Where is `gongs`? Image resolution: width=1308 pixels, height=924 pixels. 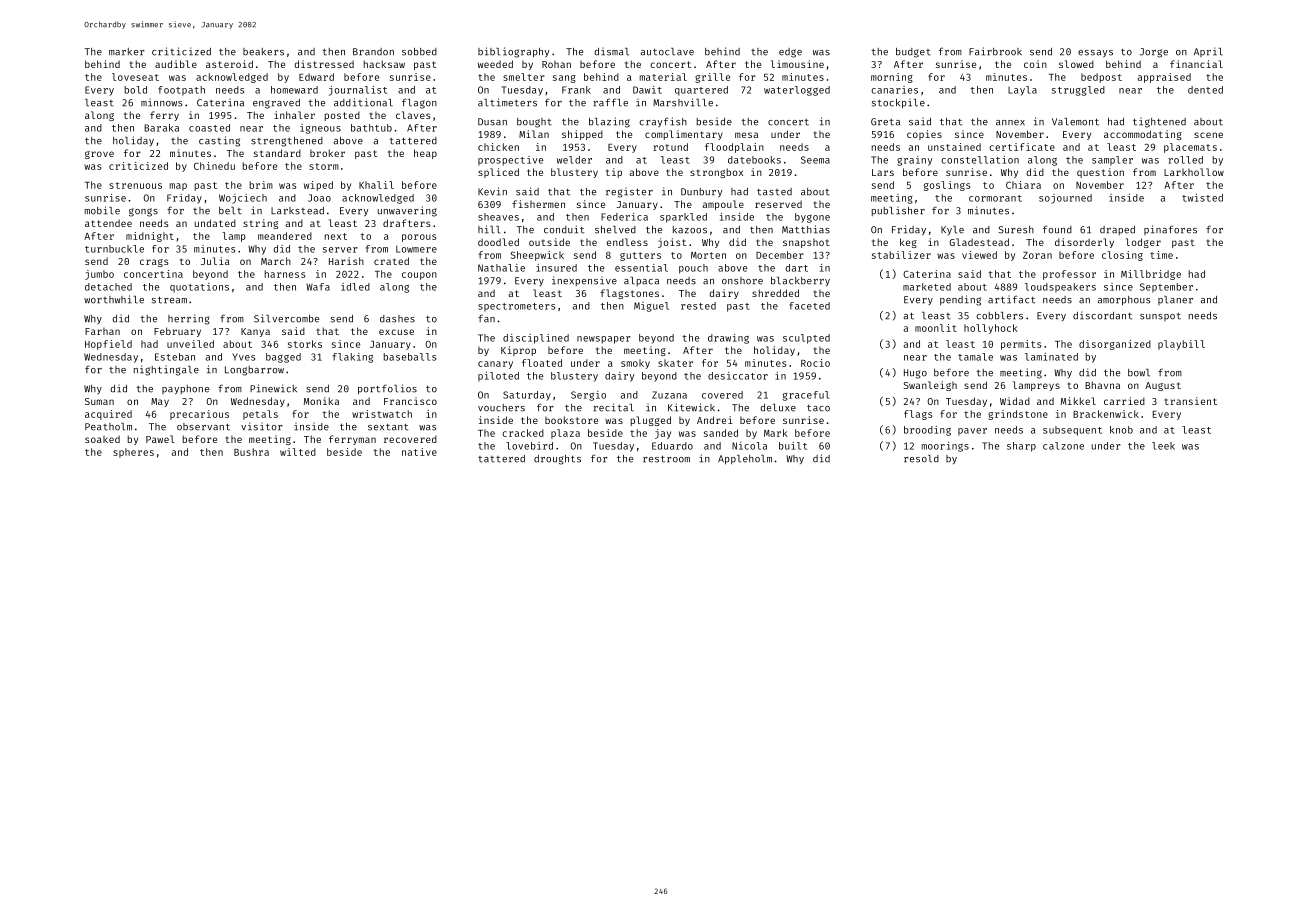 gongs is located at coordinates (143, 212).
